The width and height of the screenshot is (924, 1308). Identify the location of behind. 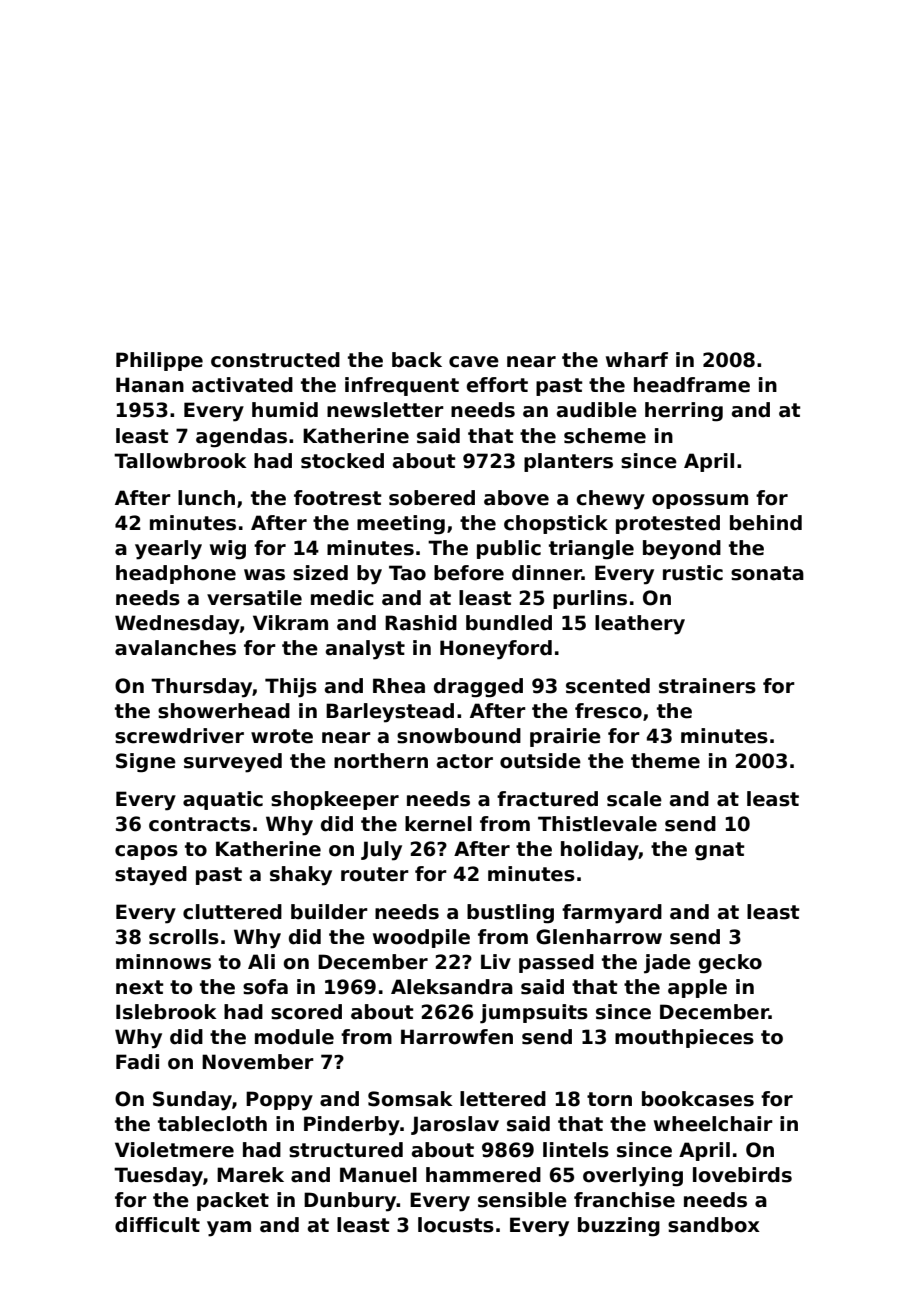
(766, 523).
